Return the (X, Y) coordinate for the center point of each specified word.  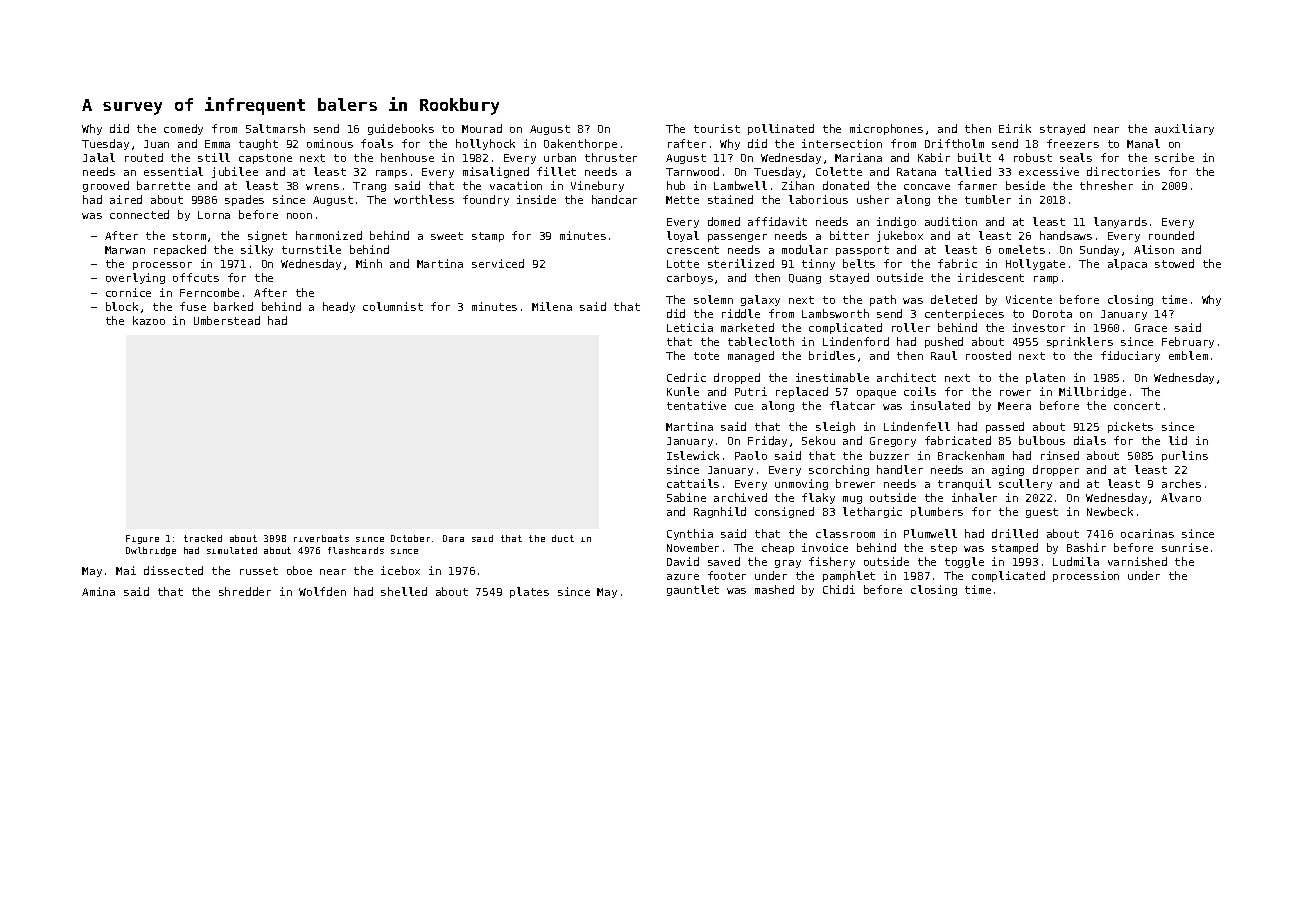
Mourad (482, 128)
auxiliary (1184, 129)
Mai (126, 570)
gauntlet (693, 590)
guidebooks (401, 129)
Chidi (839, 589)
